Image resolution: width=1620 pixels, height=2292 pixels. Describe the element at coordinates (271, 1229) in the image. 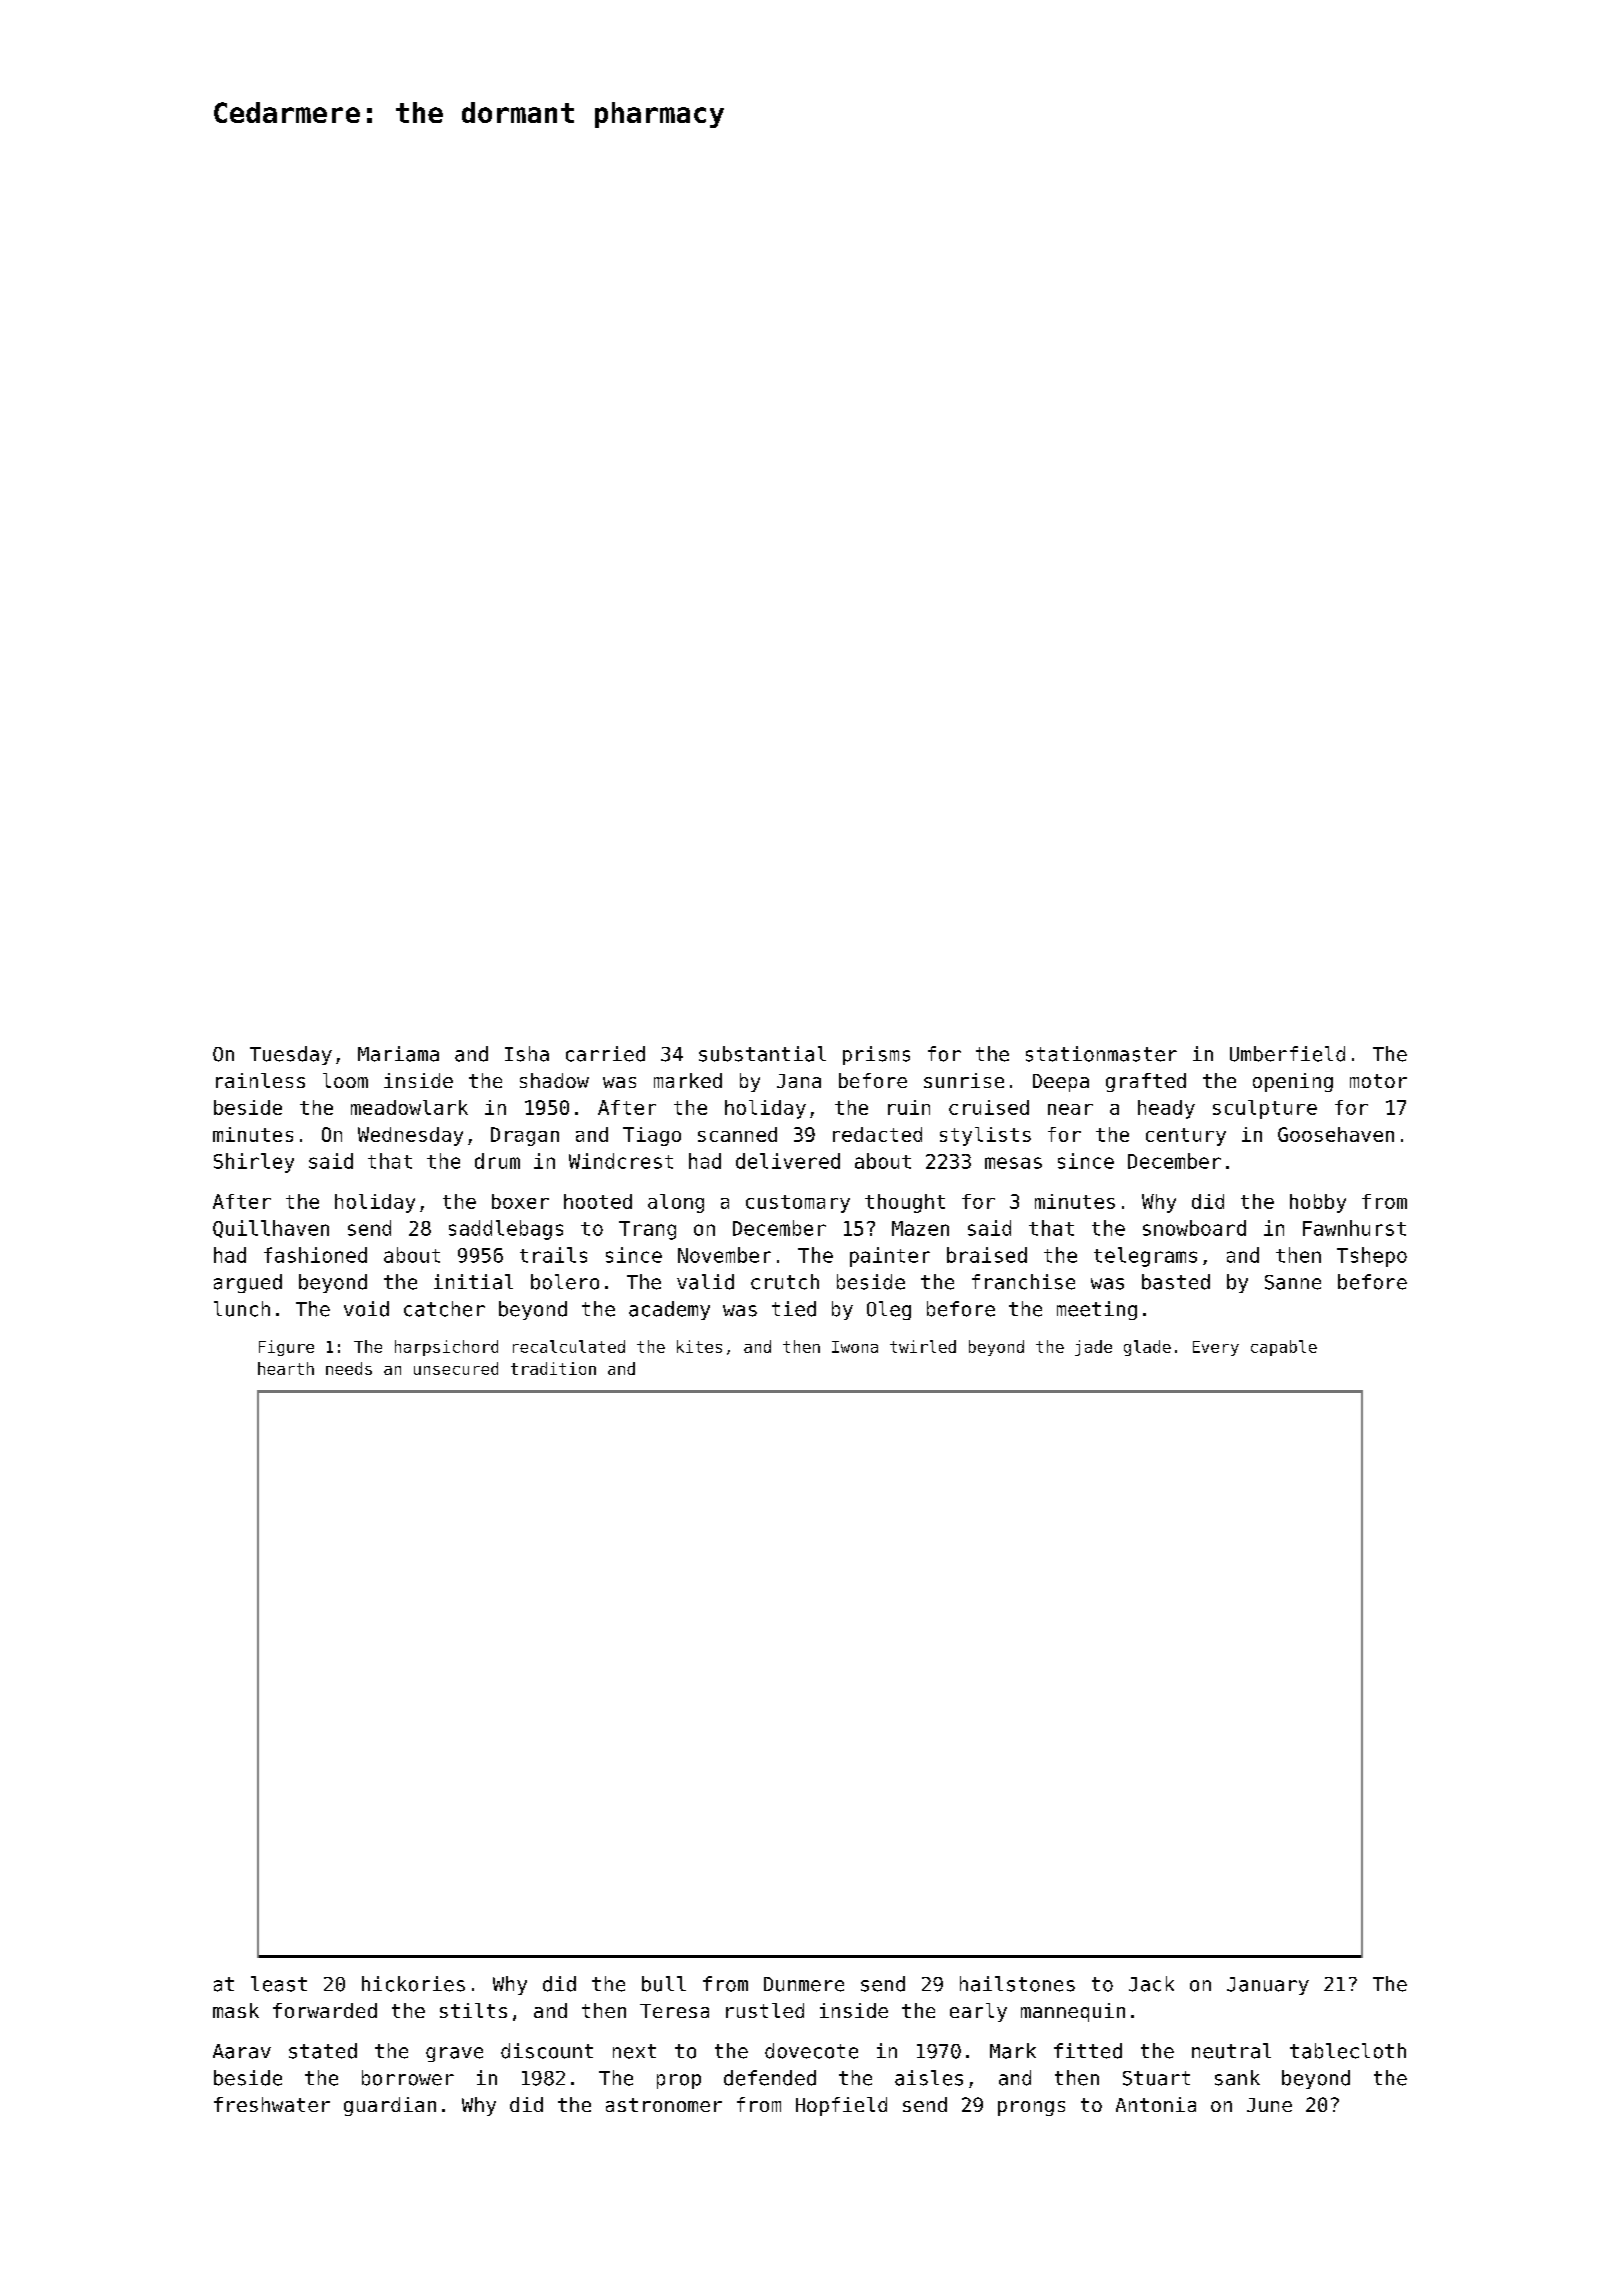

I see `Quillhaven` at that location.
